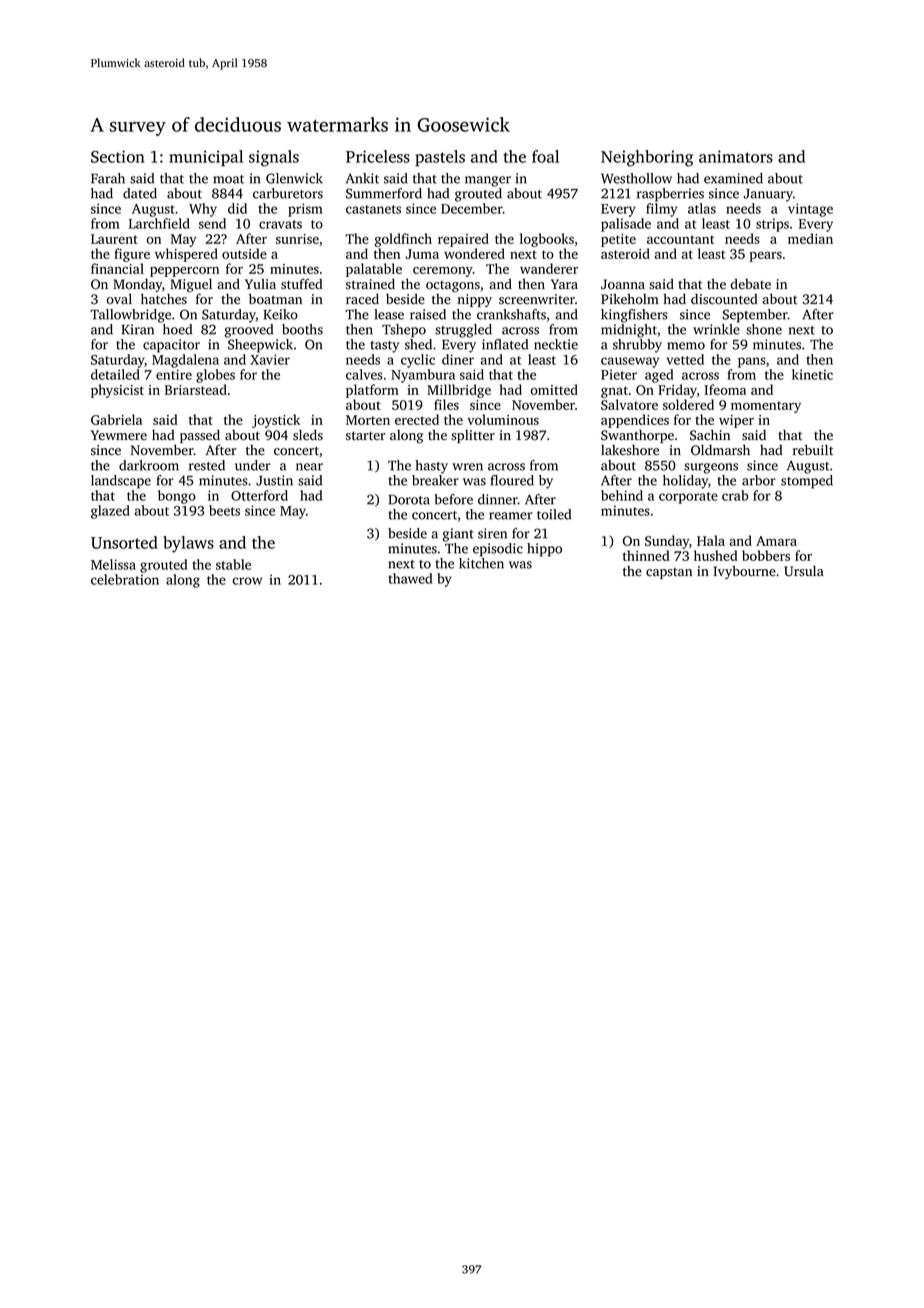 This screenshot has height=1308, width=924. I want to click on memo, so click(686, 346).
